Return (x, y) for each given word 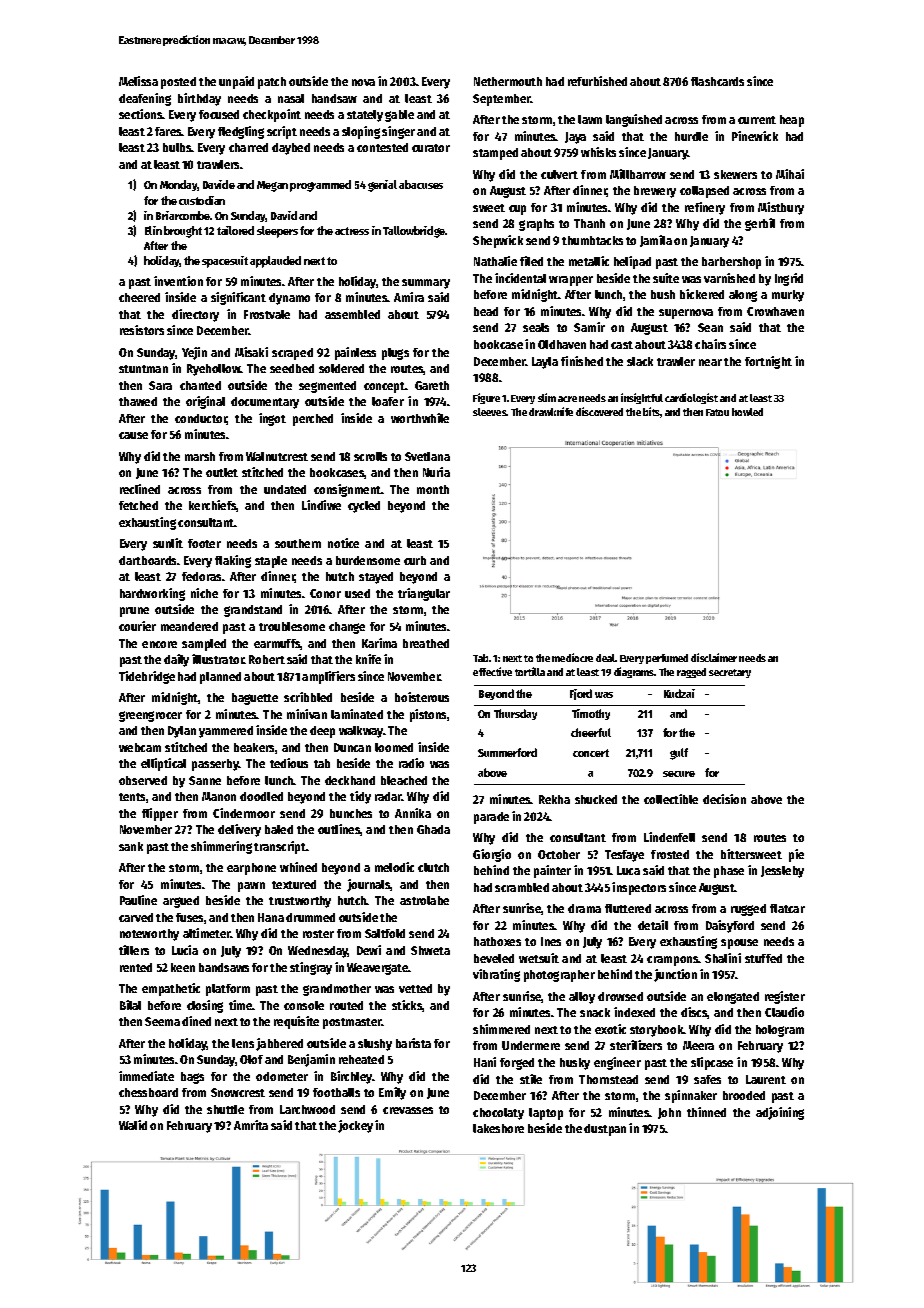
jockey (355, 1126)
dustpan (605, 1130)
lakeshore (498, 1128)
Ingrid (789, 279)
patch (272, 83)
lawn (590, 119)
